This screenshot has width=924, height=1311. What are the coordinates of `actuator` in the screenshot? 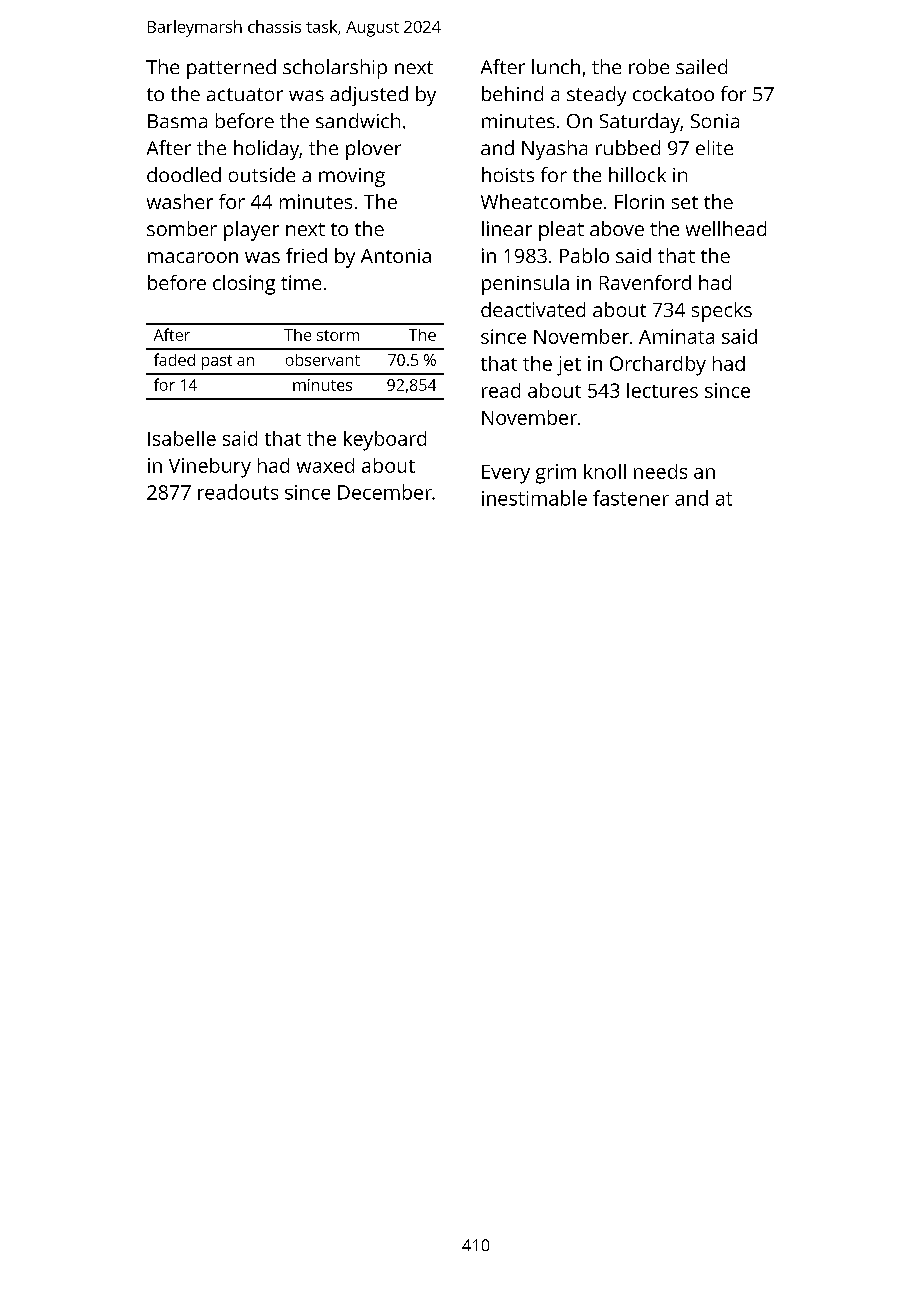 It's located at (245, 94).
